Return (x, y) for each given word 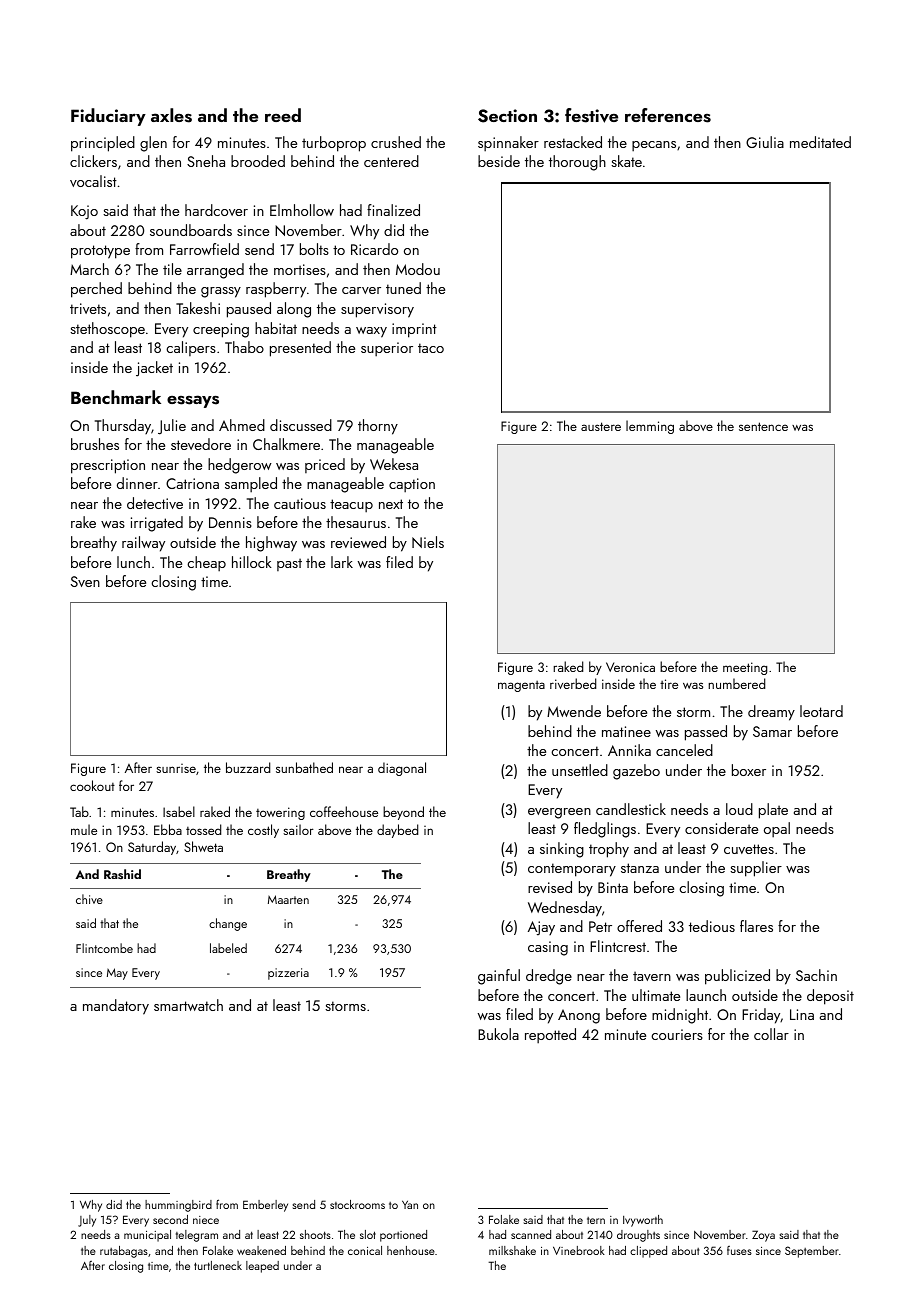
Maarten (288, 899)
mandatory (116, 1007)
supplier (756, 869)
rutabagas (124, 1252)
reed (283, 115)
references (668, 115)
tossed (203, 829)
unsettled (580, 770)
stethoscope (107, 330)
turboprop (334, 144)
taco (431, 348)
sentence (763, 426)
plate (773, 811)
